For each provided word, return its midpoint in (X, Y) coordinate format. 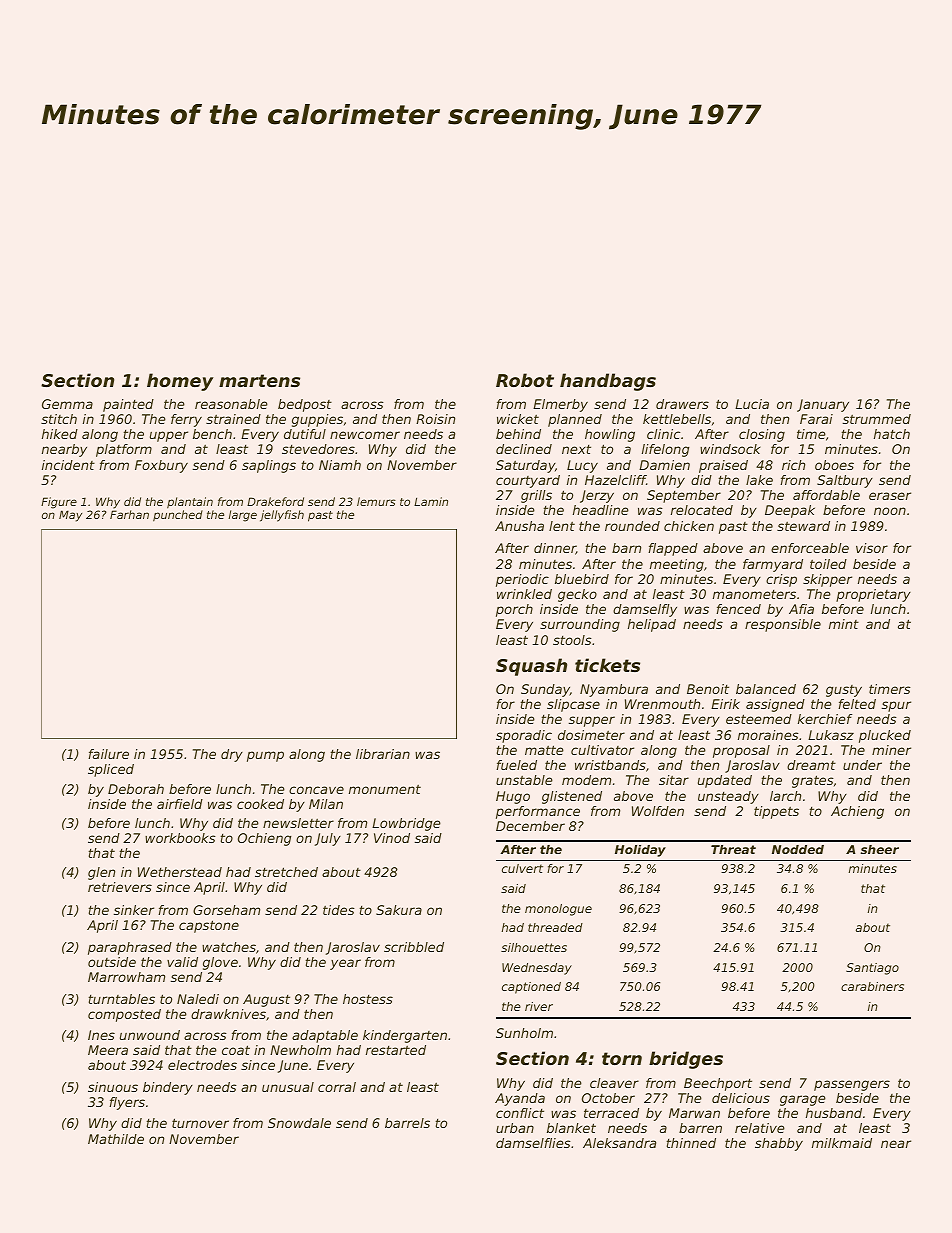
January (823, 405)
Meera (108, 1050)
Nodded (798, 849)
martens (259, 380)
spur (896, 706)
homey (180, 382)
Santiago (872, 969)
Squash (531, 667)
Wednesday (537, 969)
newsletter (298, 823)
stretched (286, 872)
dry (232, 755)
